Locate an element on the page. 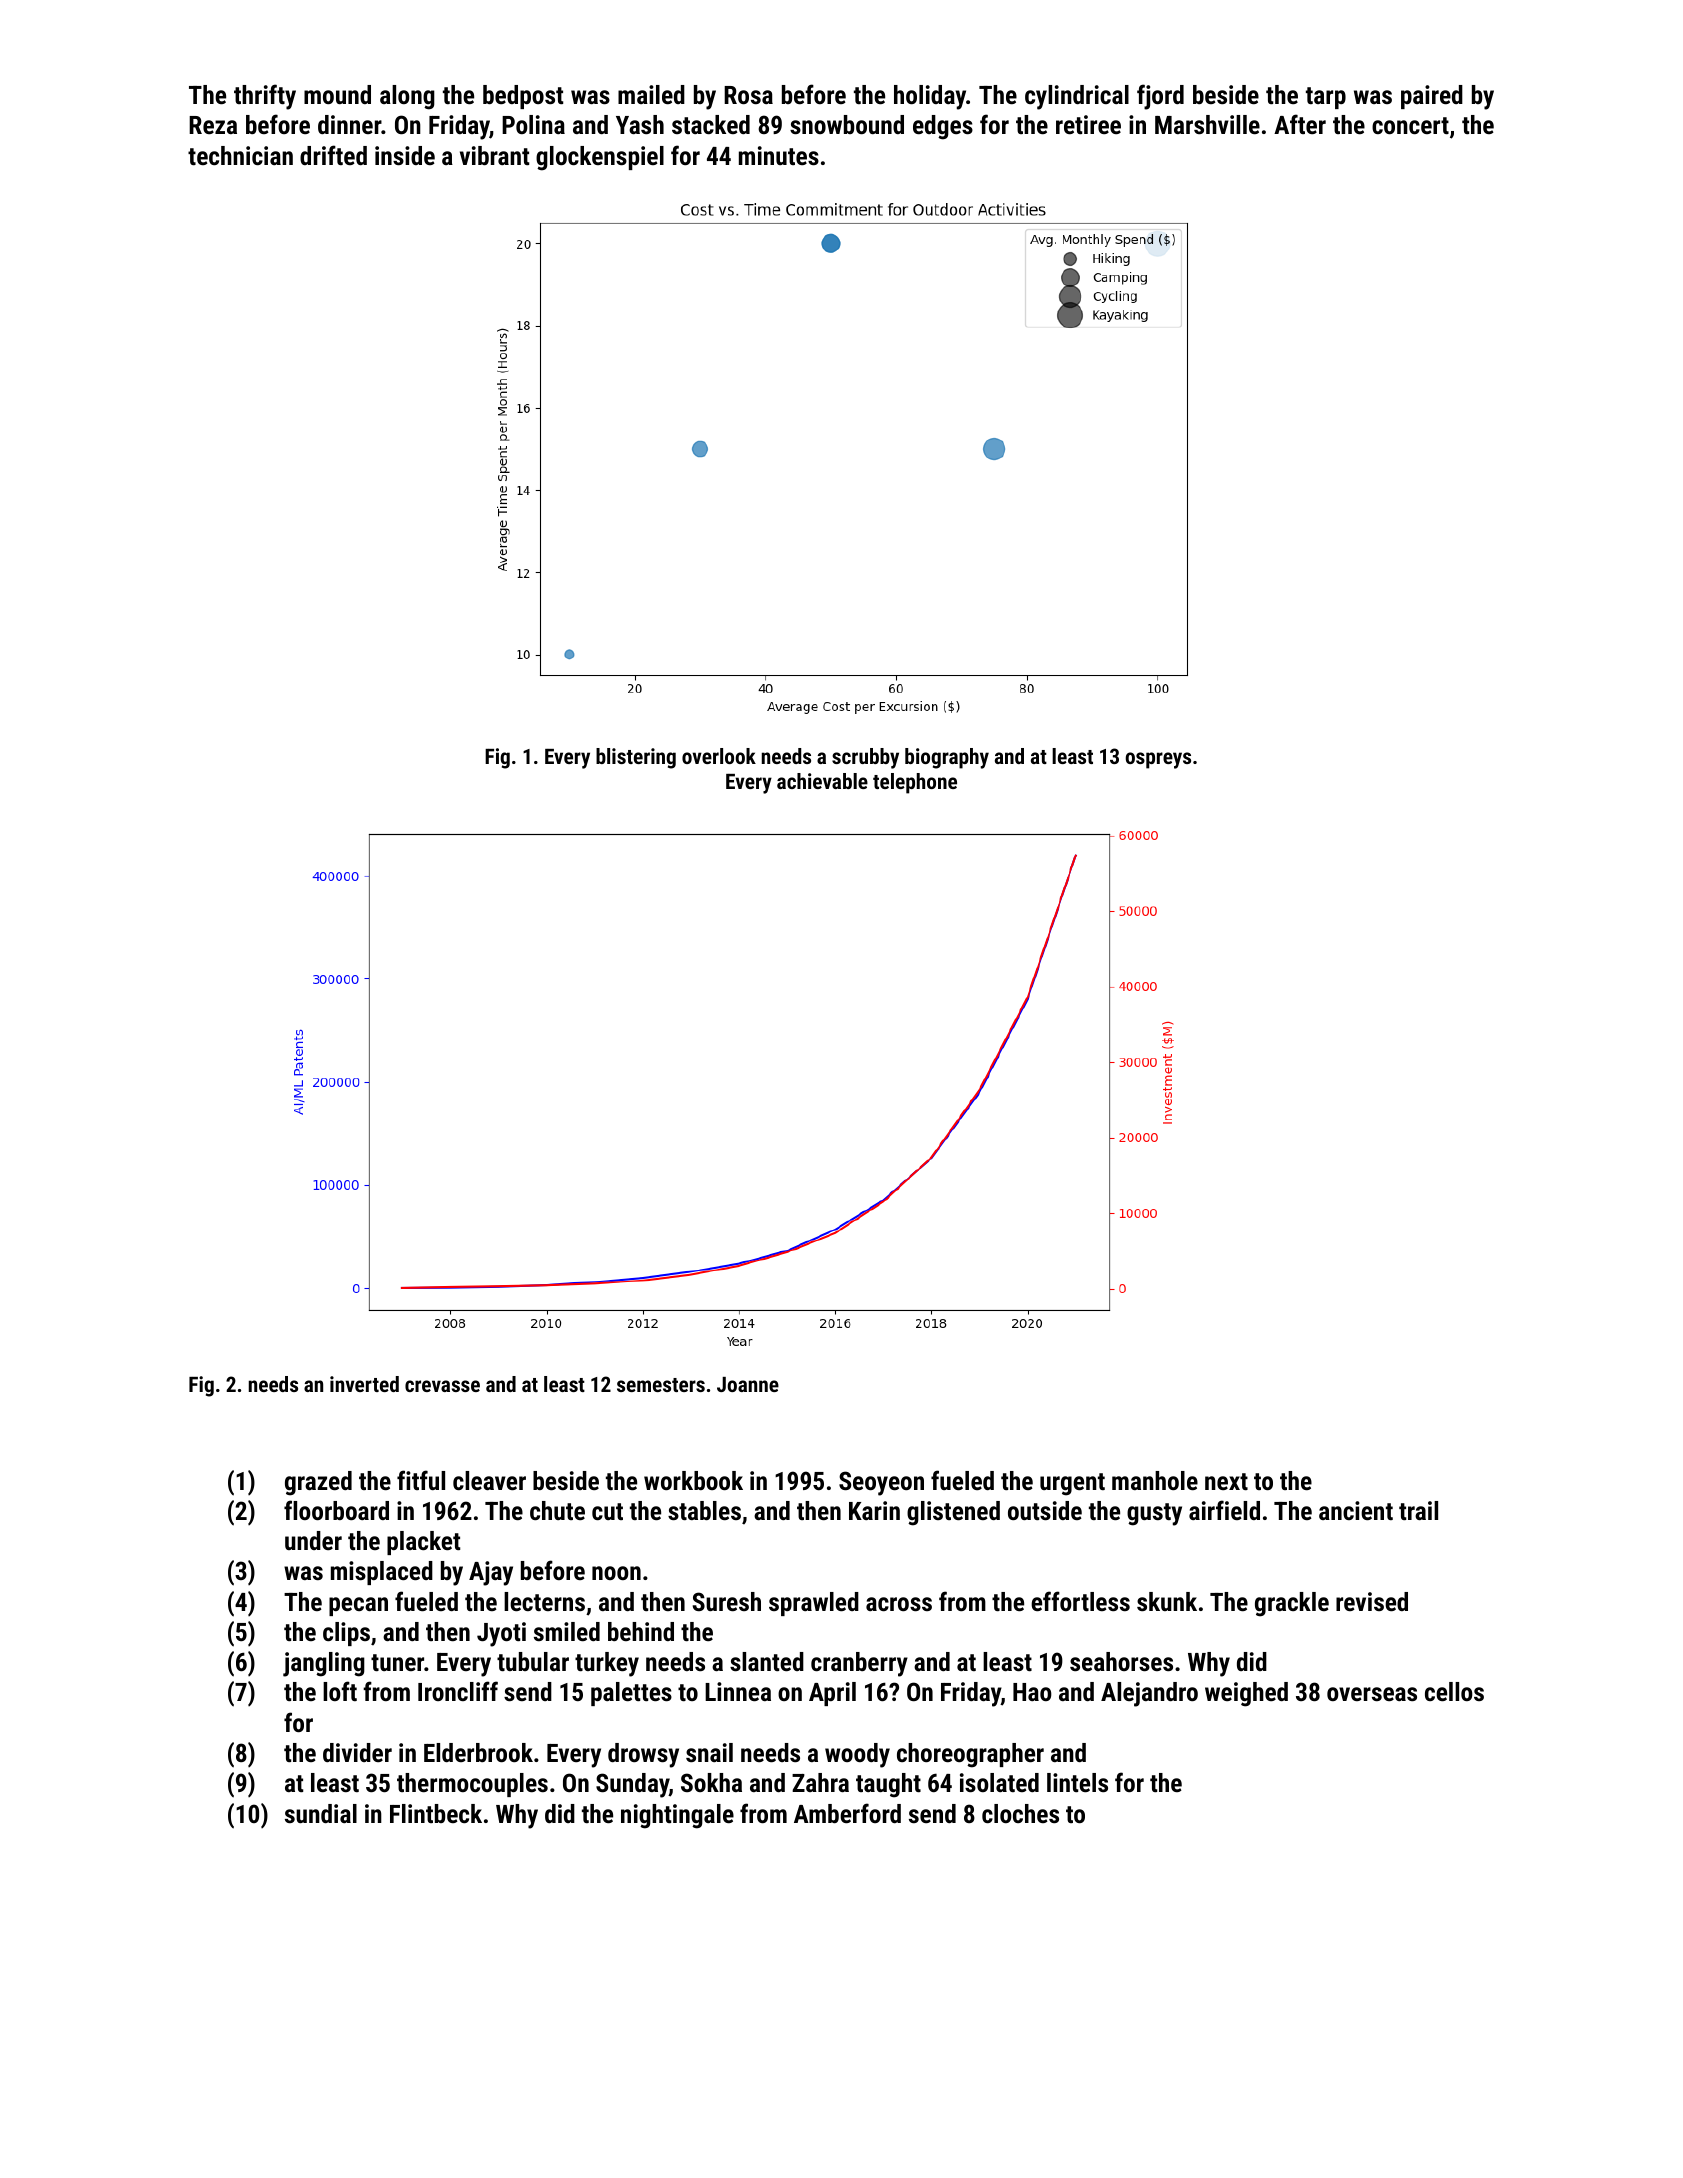  minutes is located at coordinates (779, 155).
